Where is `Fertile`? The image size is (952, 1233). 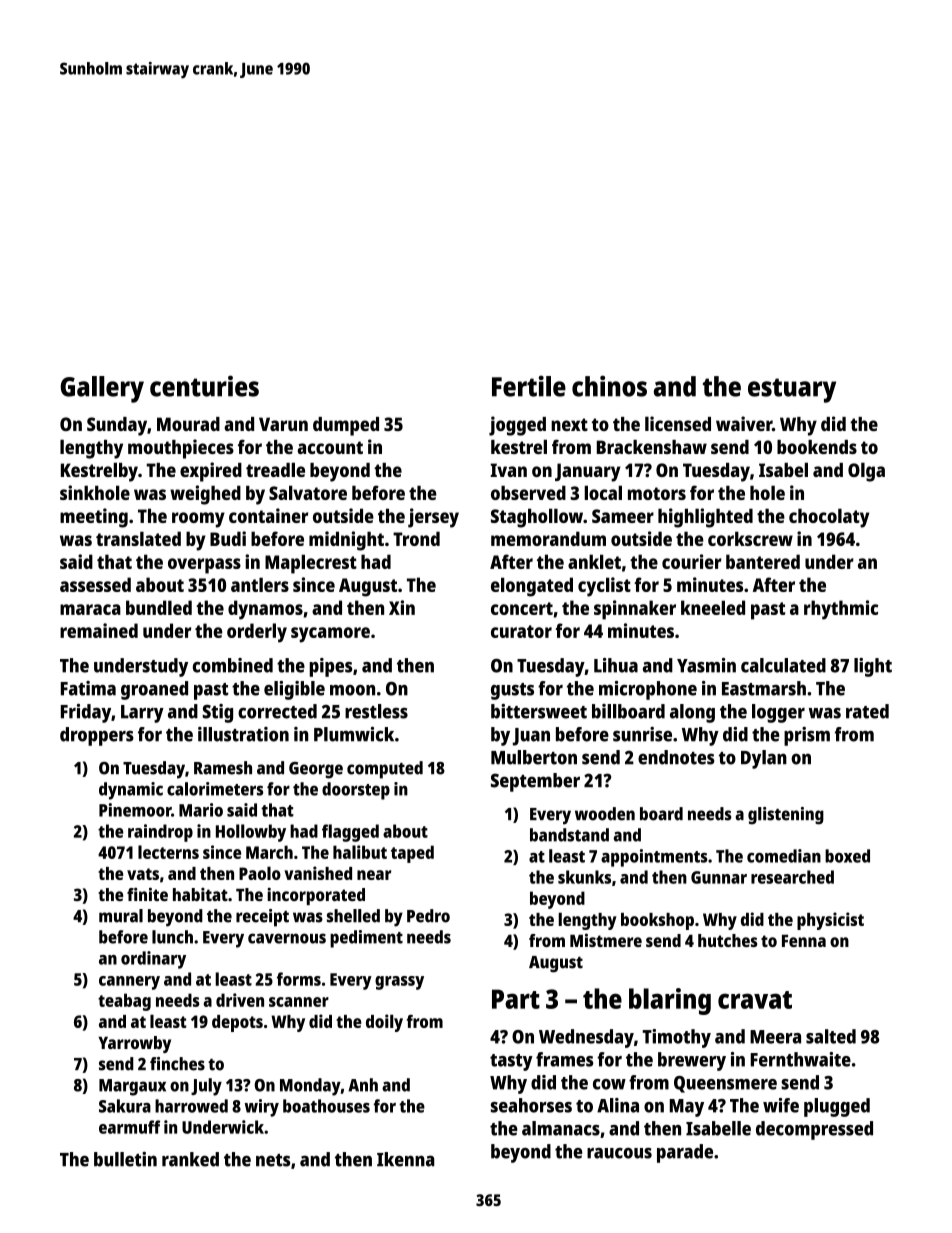
Fertile is located at coordinates (529, 386).
